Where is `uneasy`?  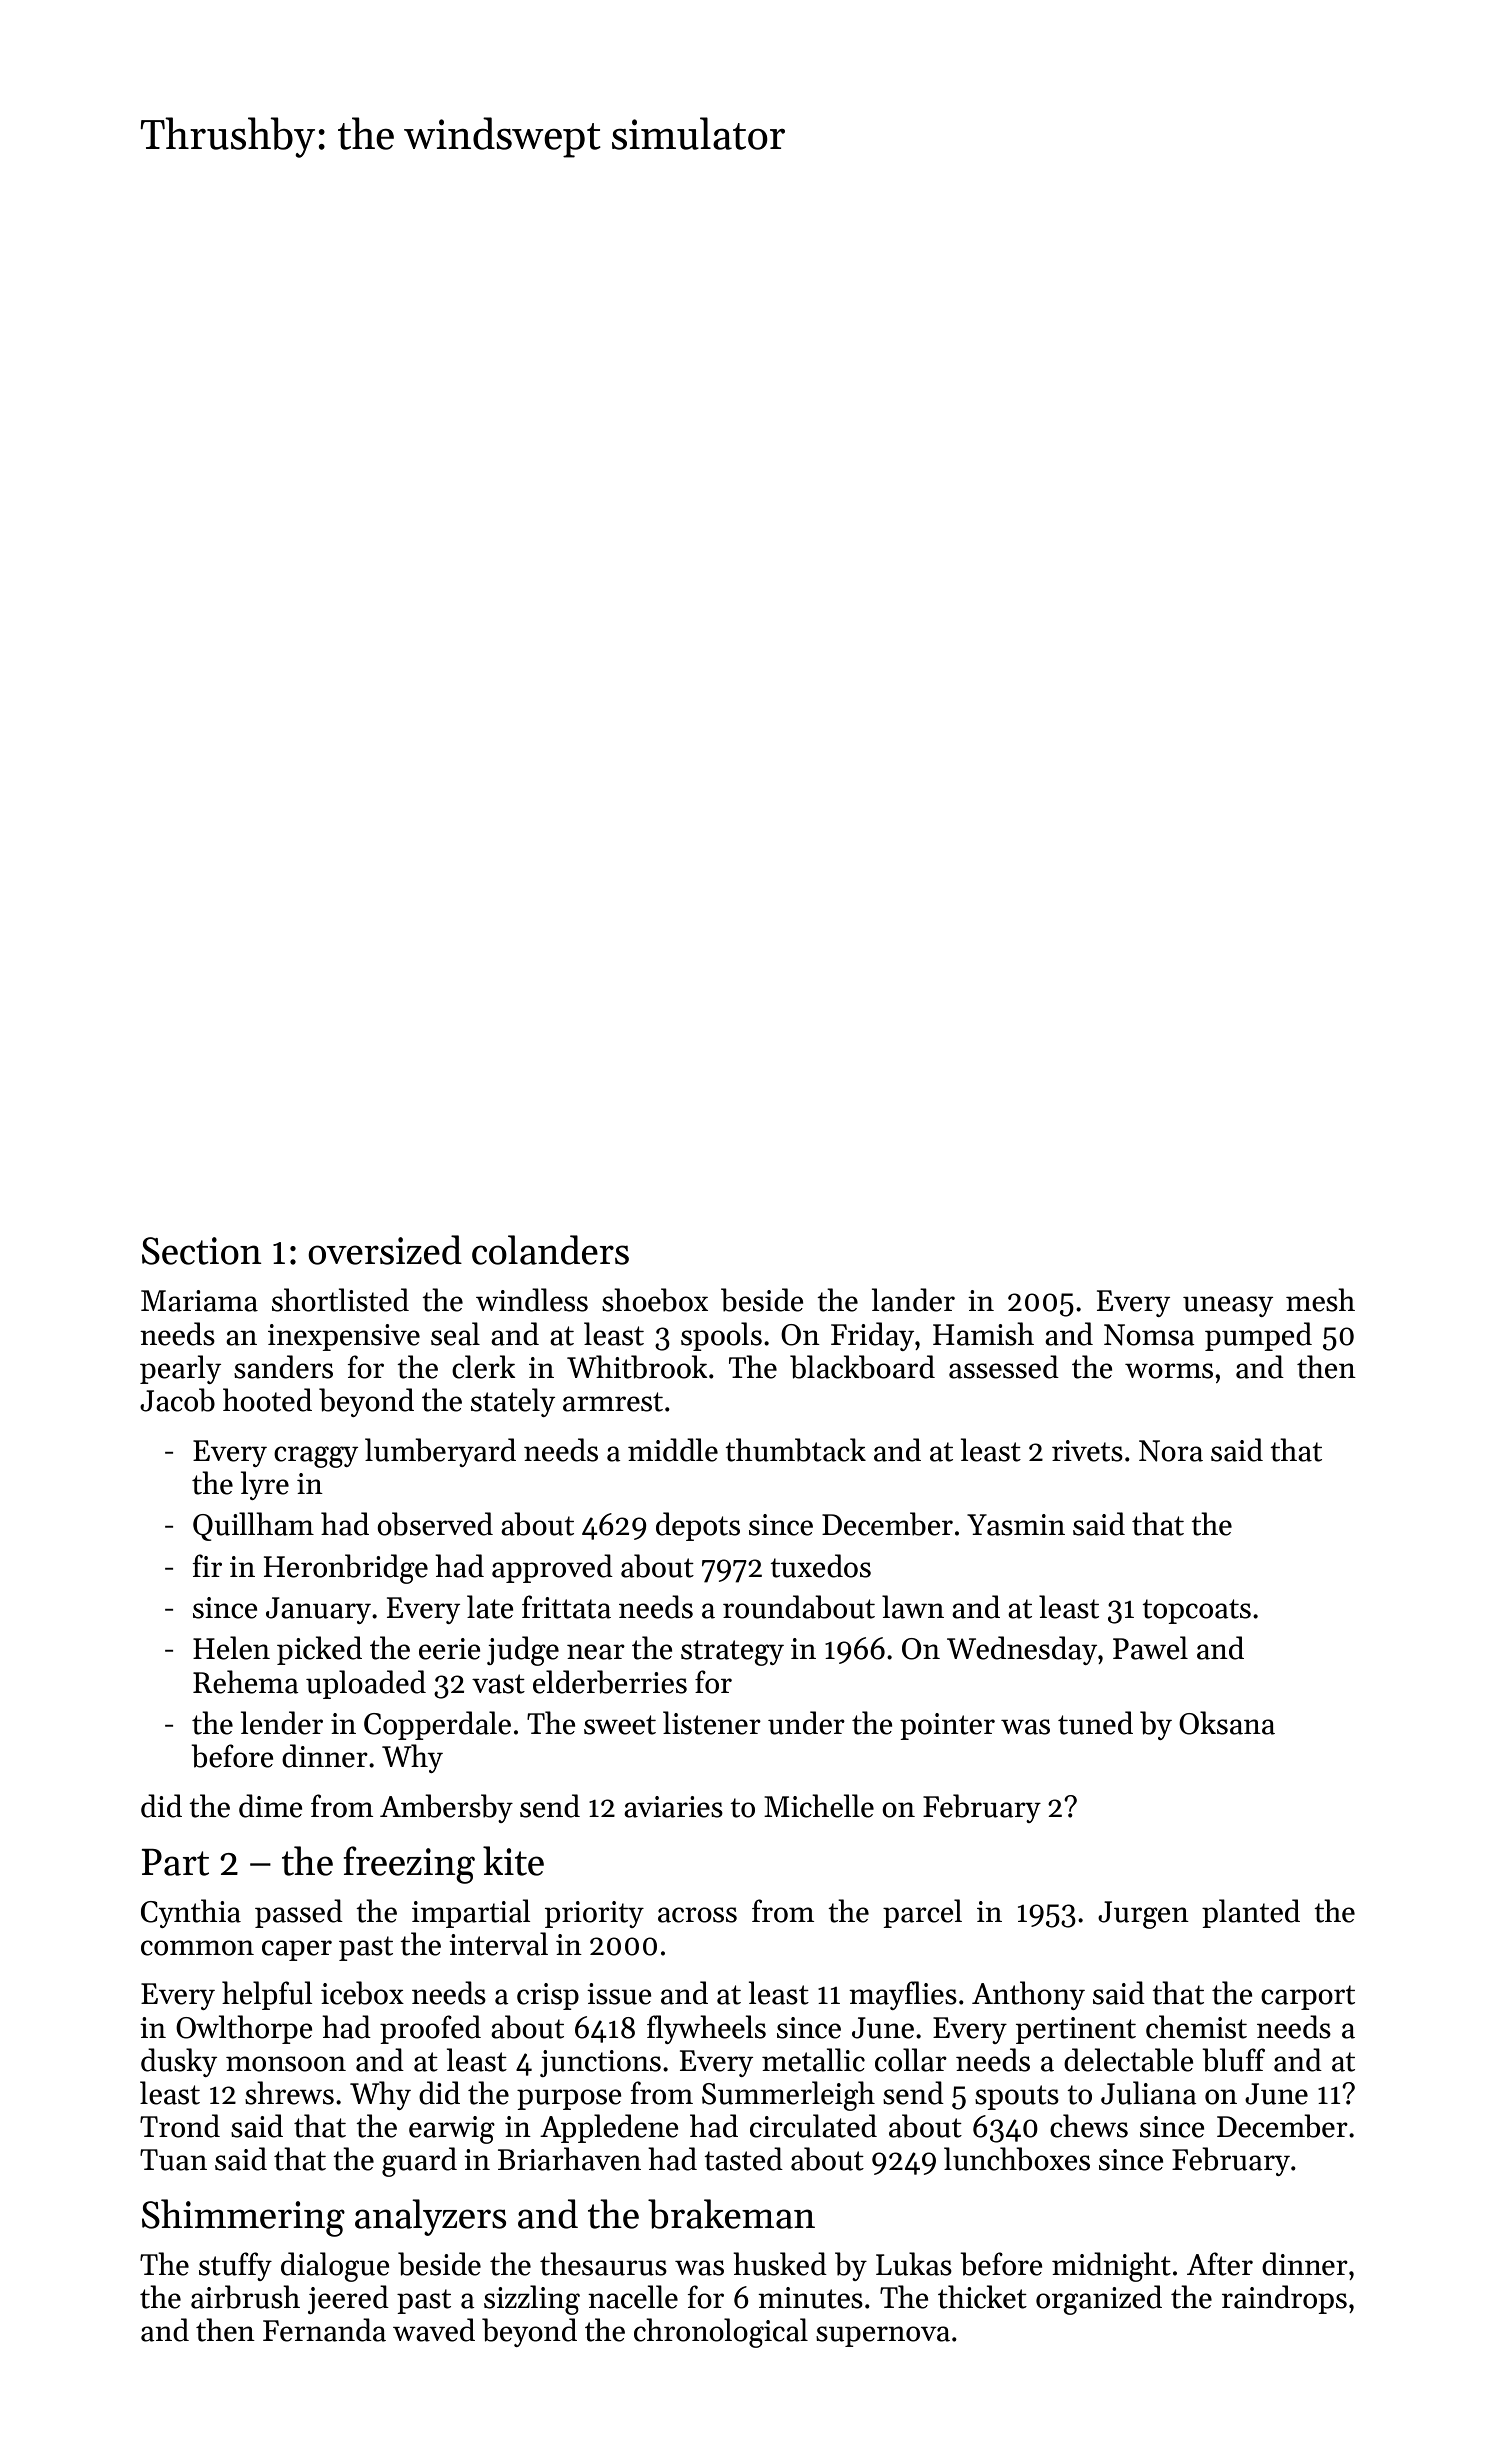
uneasy is located at coordinates (1228, 1306).
